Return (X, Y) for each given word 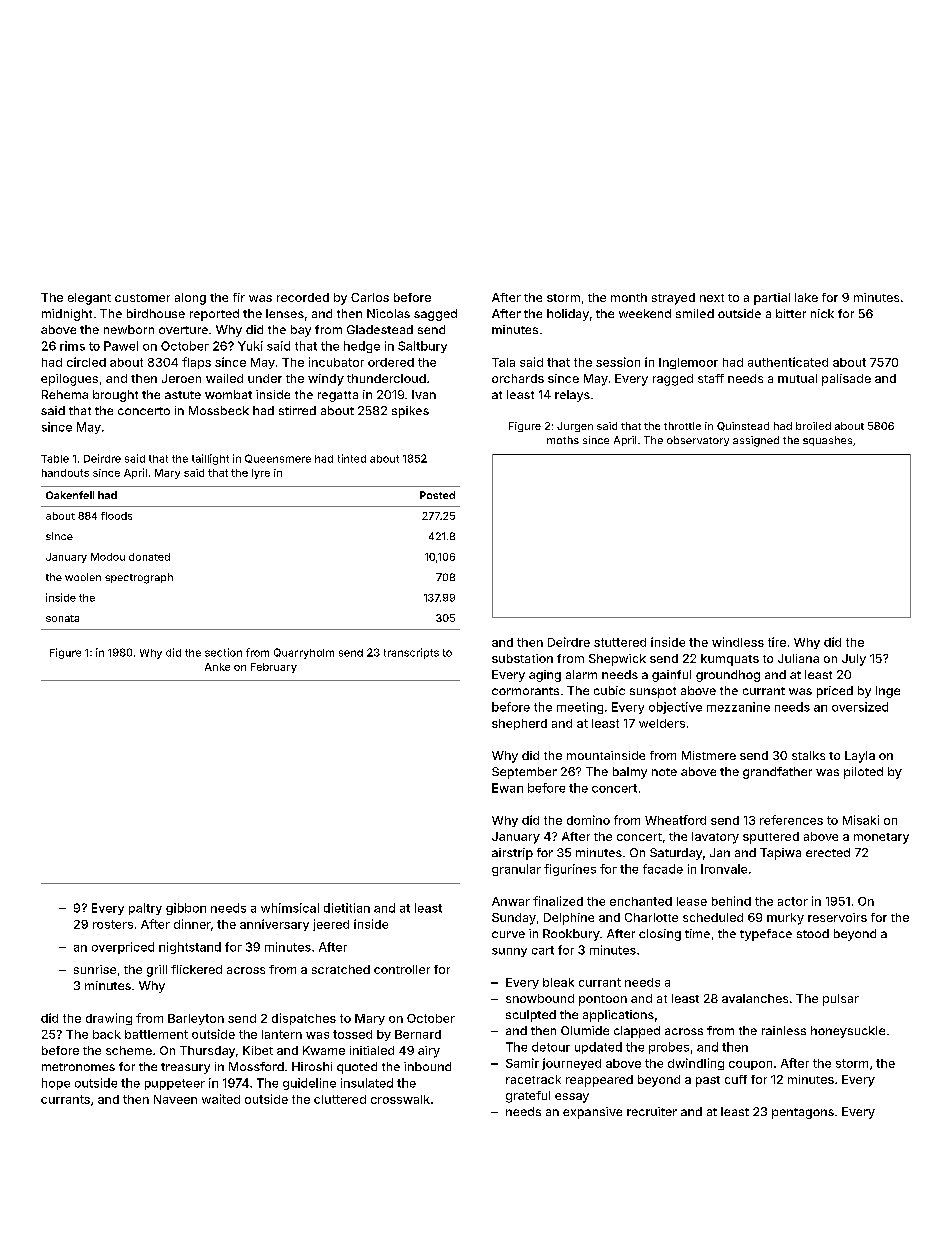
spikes (410, 412)
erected (828, 852)
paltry (145, 909)
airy (429, 1052)
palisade (846, 380)
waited (221, 1099)
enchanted (641, 901)
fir (239, 297)
